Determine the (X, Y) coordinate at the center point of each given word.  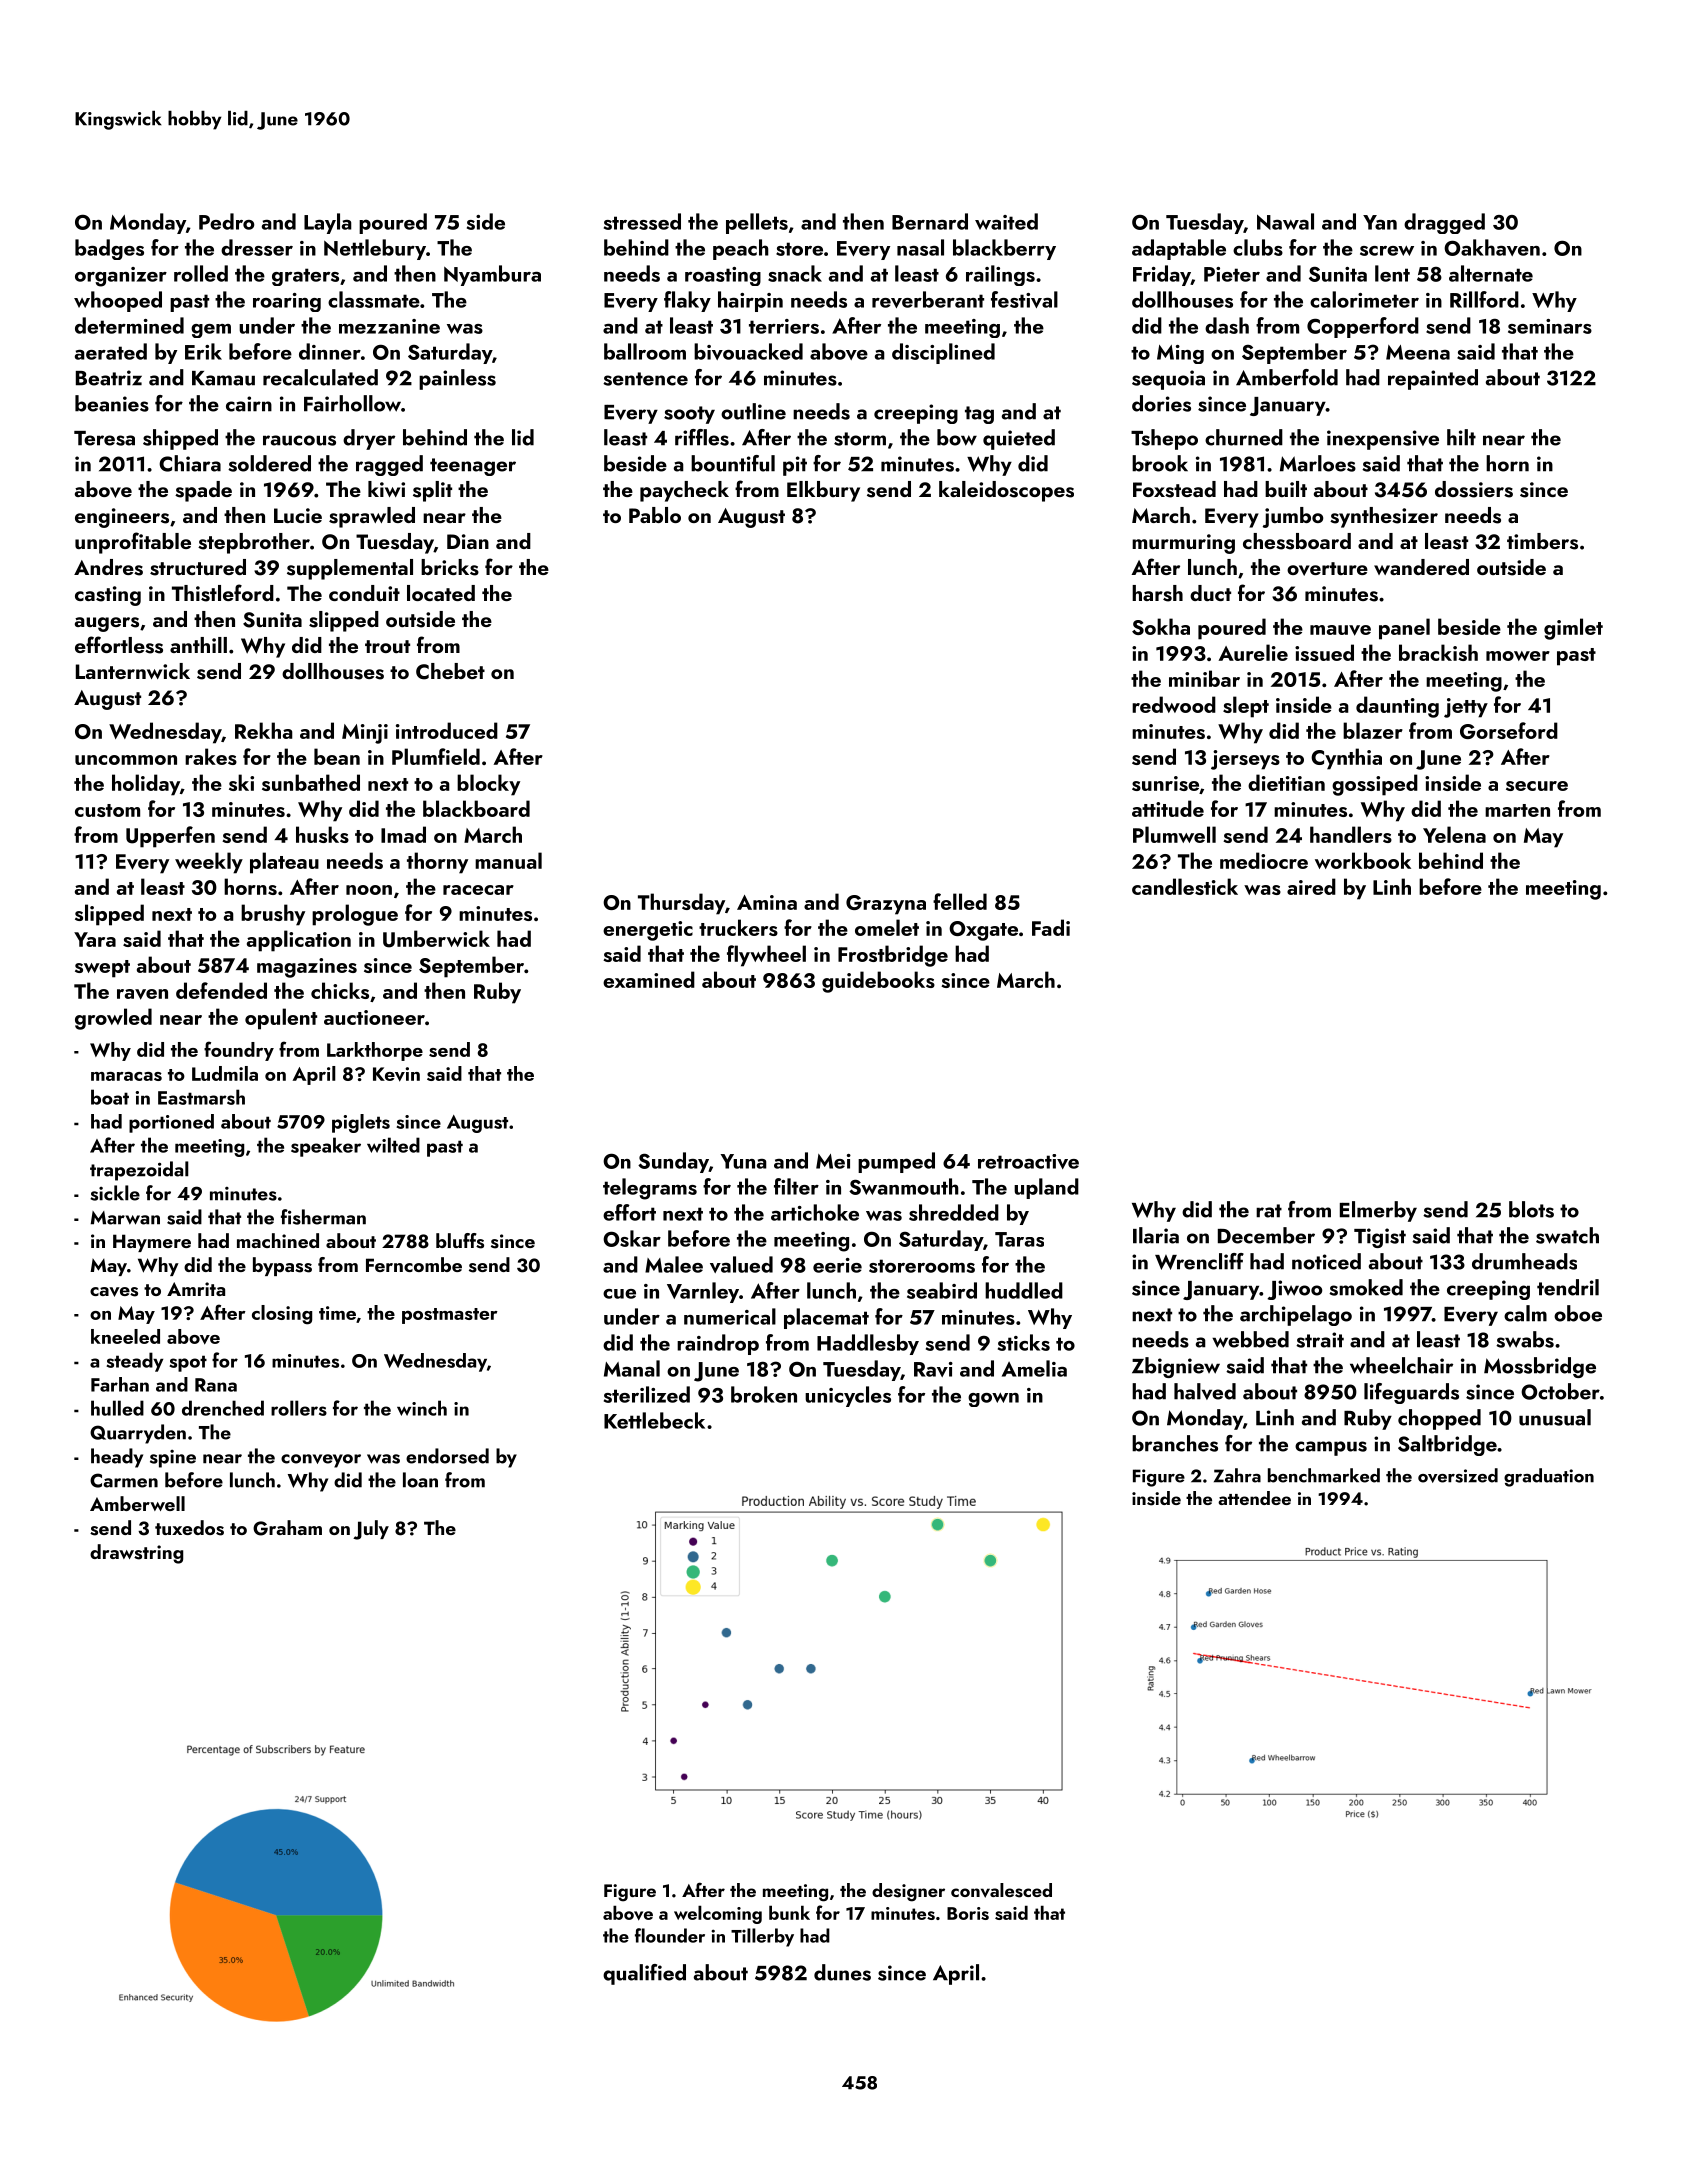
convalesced (1001, 1890)
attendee (1254, 1498)
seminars (1550, 326)
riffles (702, 437)
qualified (644, 1974)
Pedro (226, 221)
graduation (1549, 1477)
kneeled (125, 1336)
